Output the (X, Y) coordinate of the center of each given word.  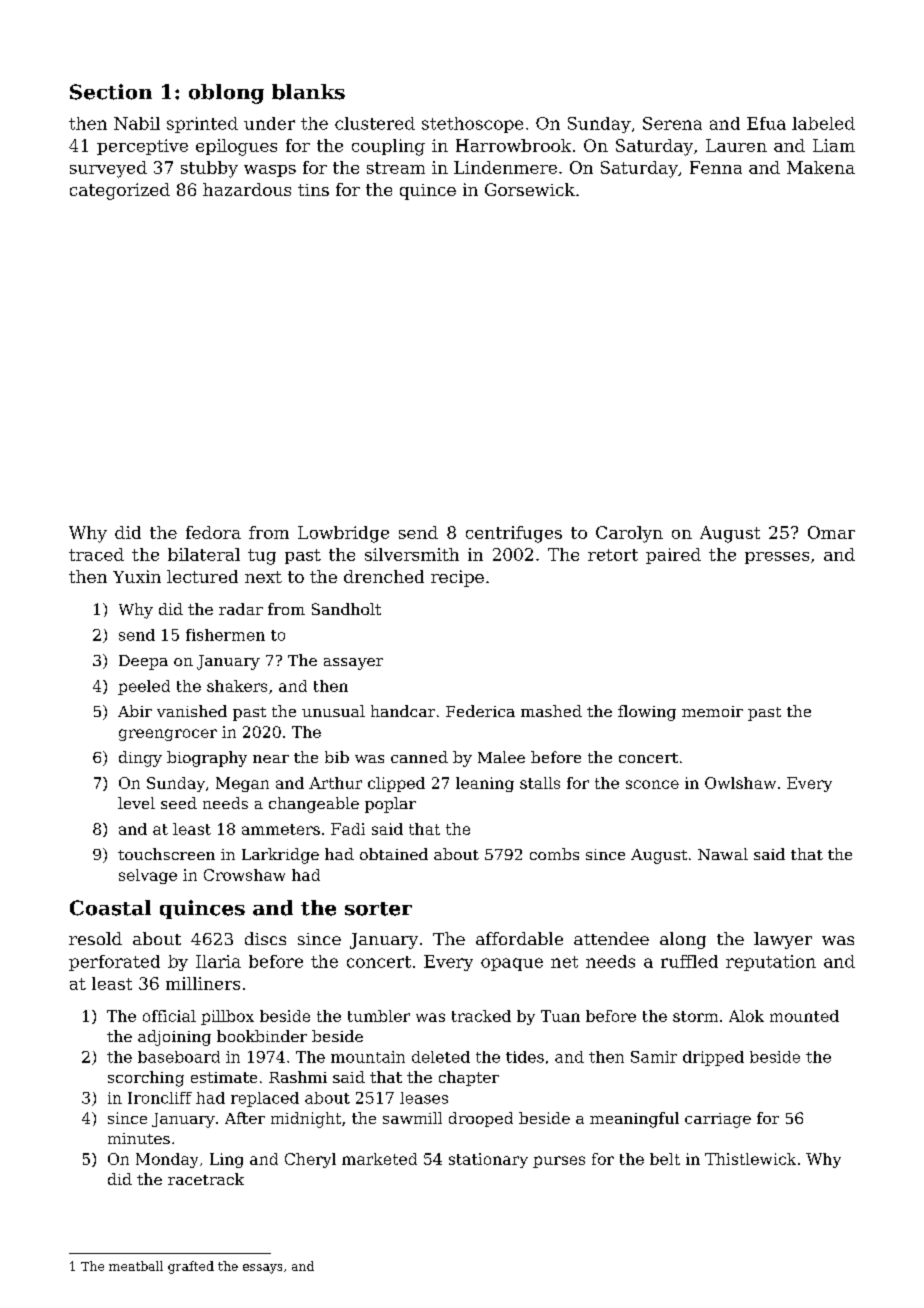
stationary (488, 1160)
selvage (148, 876)
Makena (821, 167)
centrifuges (514, 534)
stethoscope (472, 125)
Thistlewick (750, 1159)
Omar (831, 532)
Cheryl (310, 1160)
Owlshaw (740, 783)
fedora (213, 532)
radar (241, 609)
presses (777, 558)
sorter (378, 909)
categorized (120, 191)
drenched (384, 576)
